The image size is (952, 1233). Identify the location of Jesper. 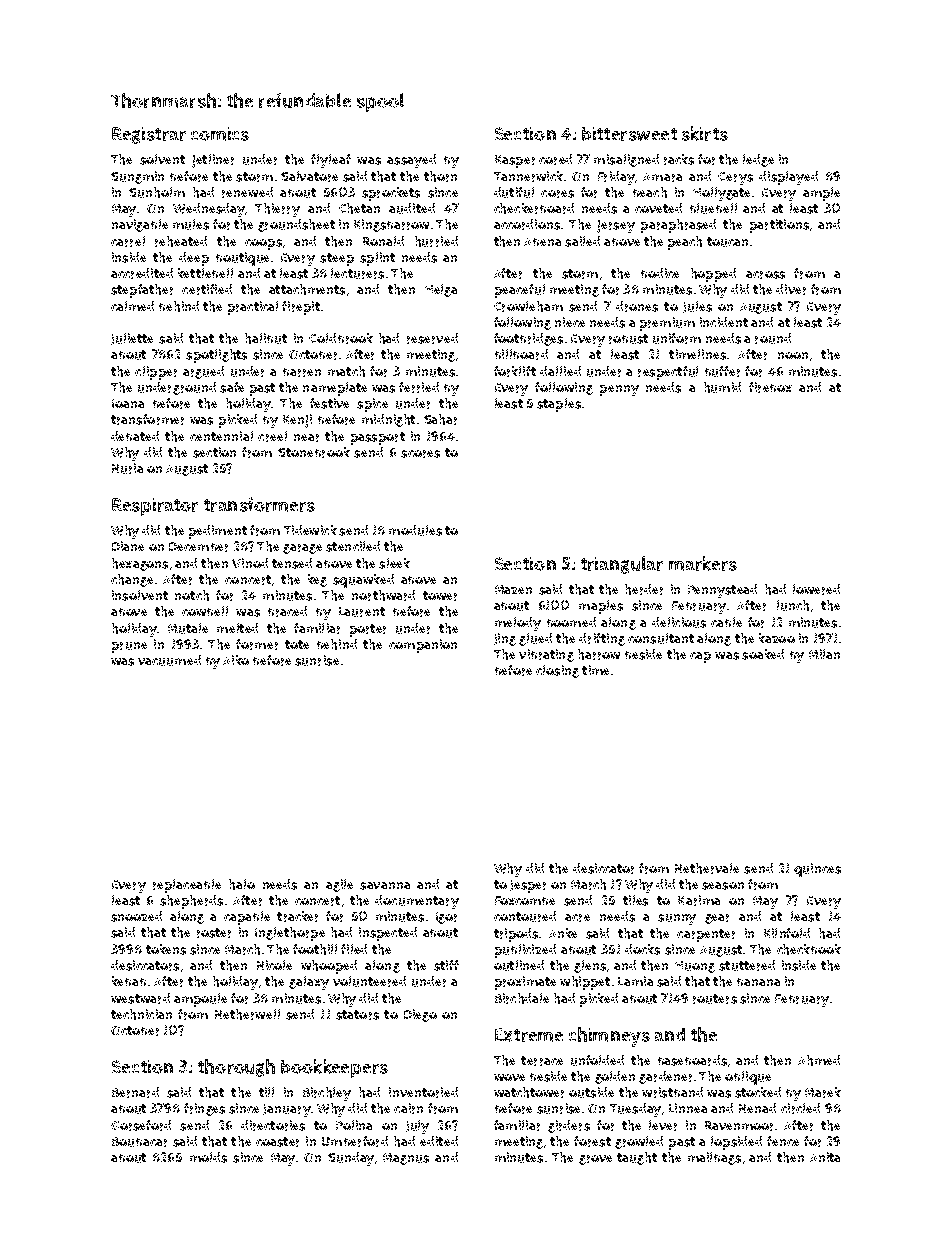
(528, 886).
